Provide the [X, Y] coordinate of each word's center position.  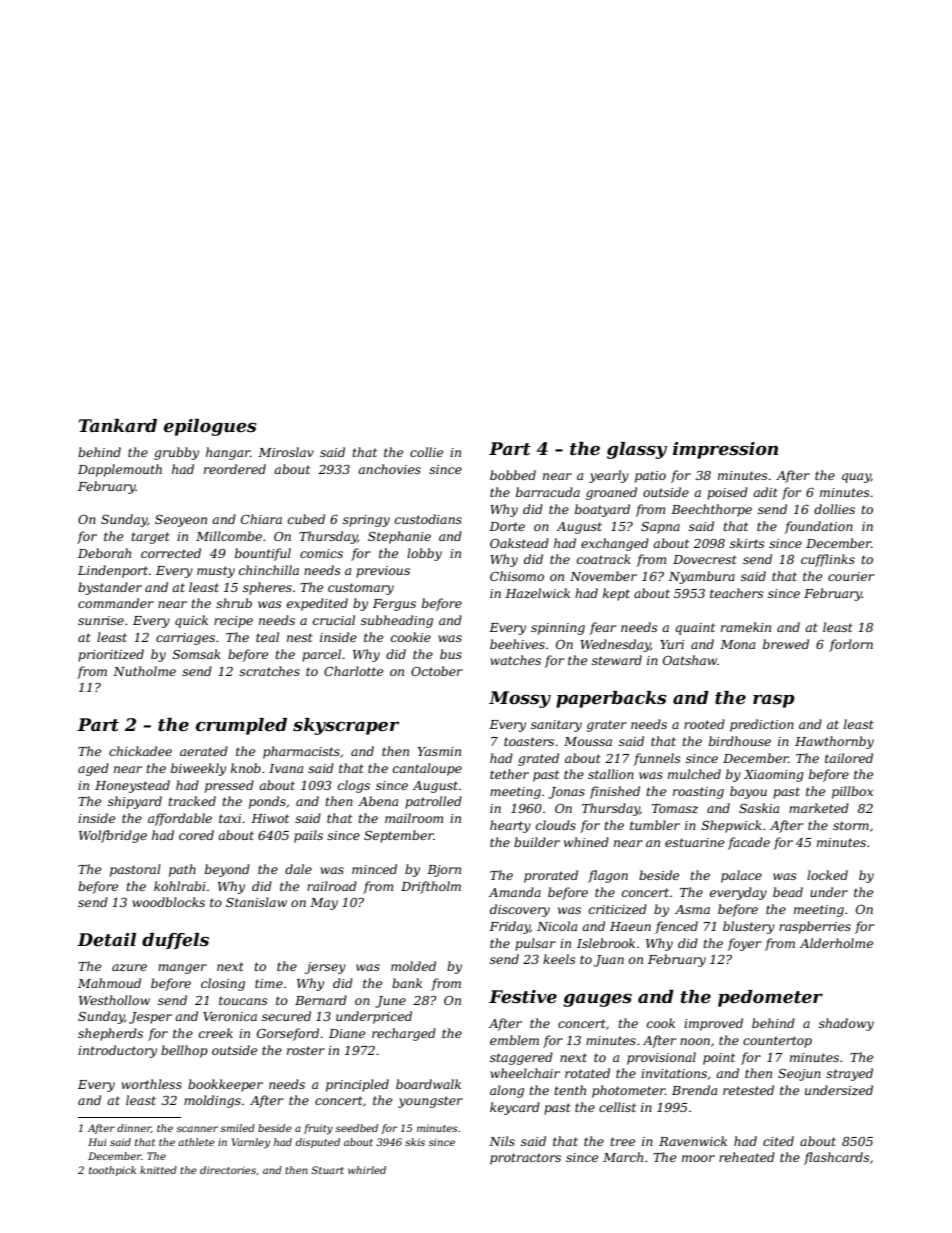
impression [725, 450]
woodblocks [168, 902]
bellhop [184, 1051]
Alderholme [836, 943]
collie [426, 452]
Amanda [515, 892]
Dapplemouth [120, 470]
